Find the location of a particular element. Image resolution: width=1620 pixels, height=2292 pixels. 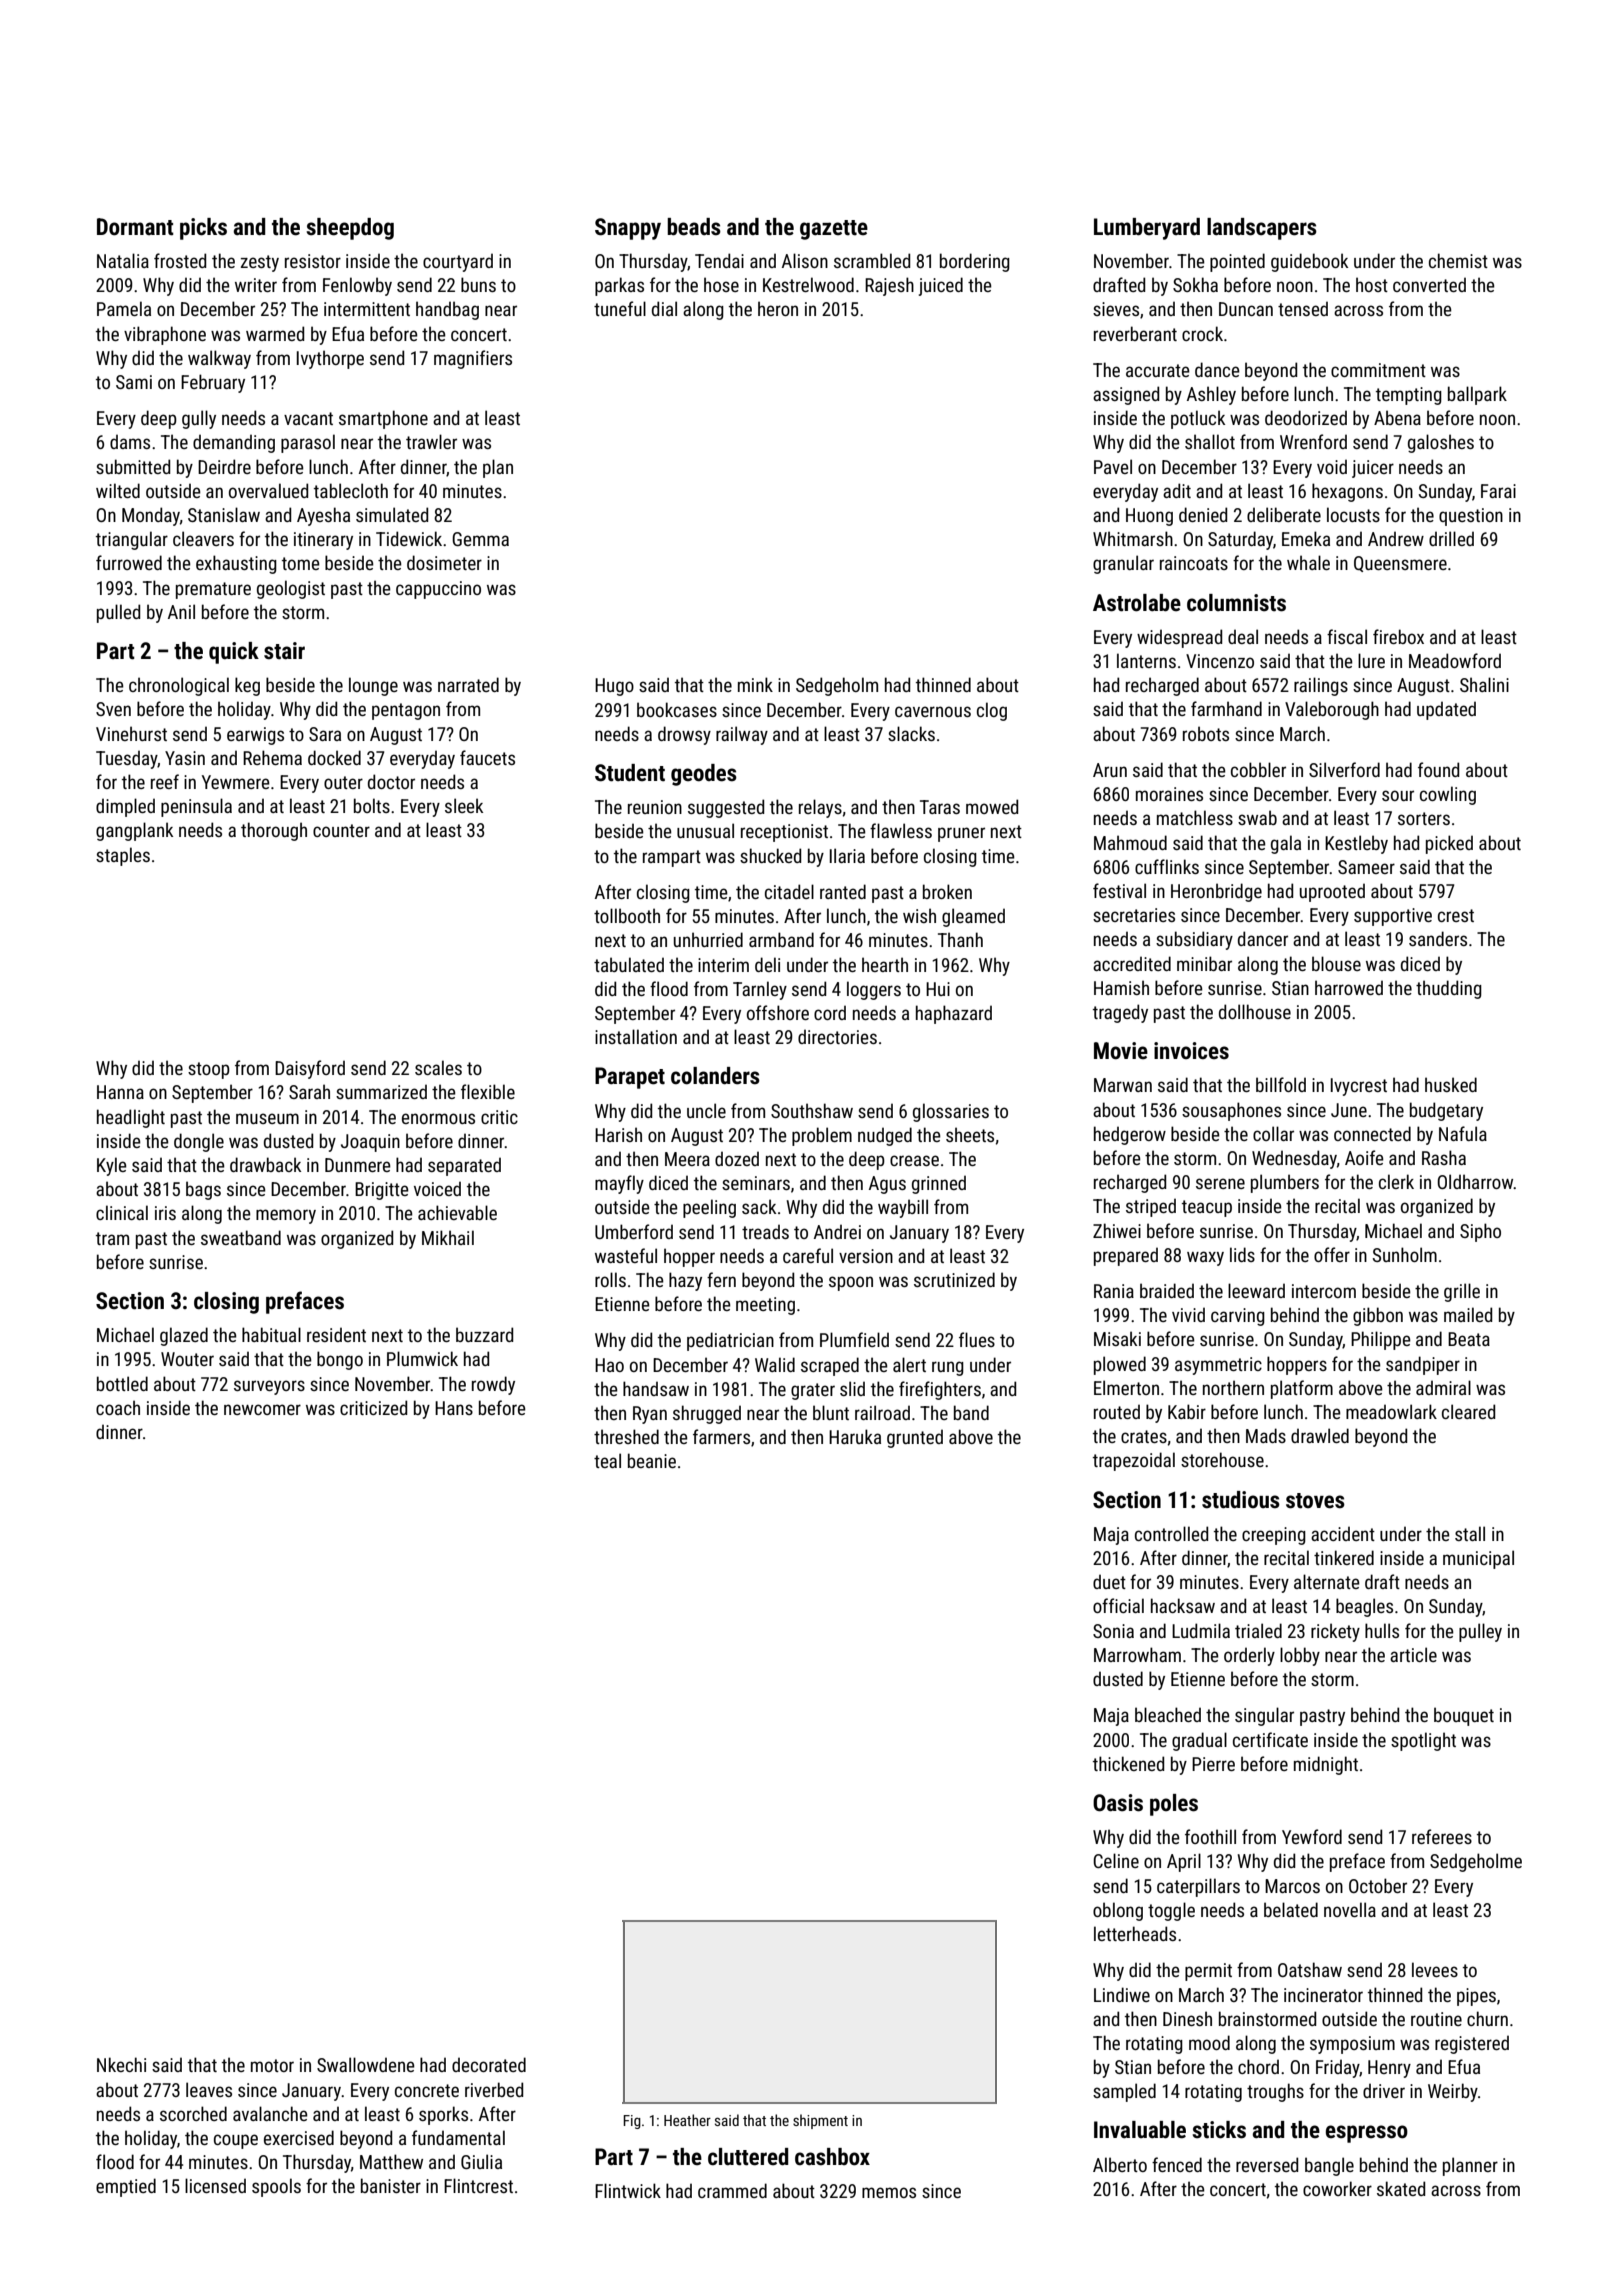

Heather is located at coordinates (687, 2120).
